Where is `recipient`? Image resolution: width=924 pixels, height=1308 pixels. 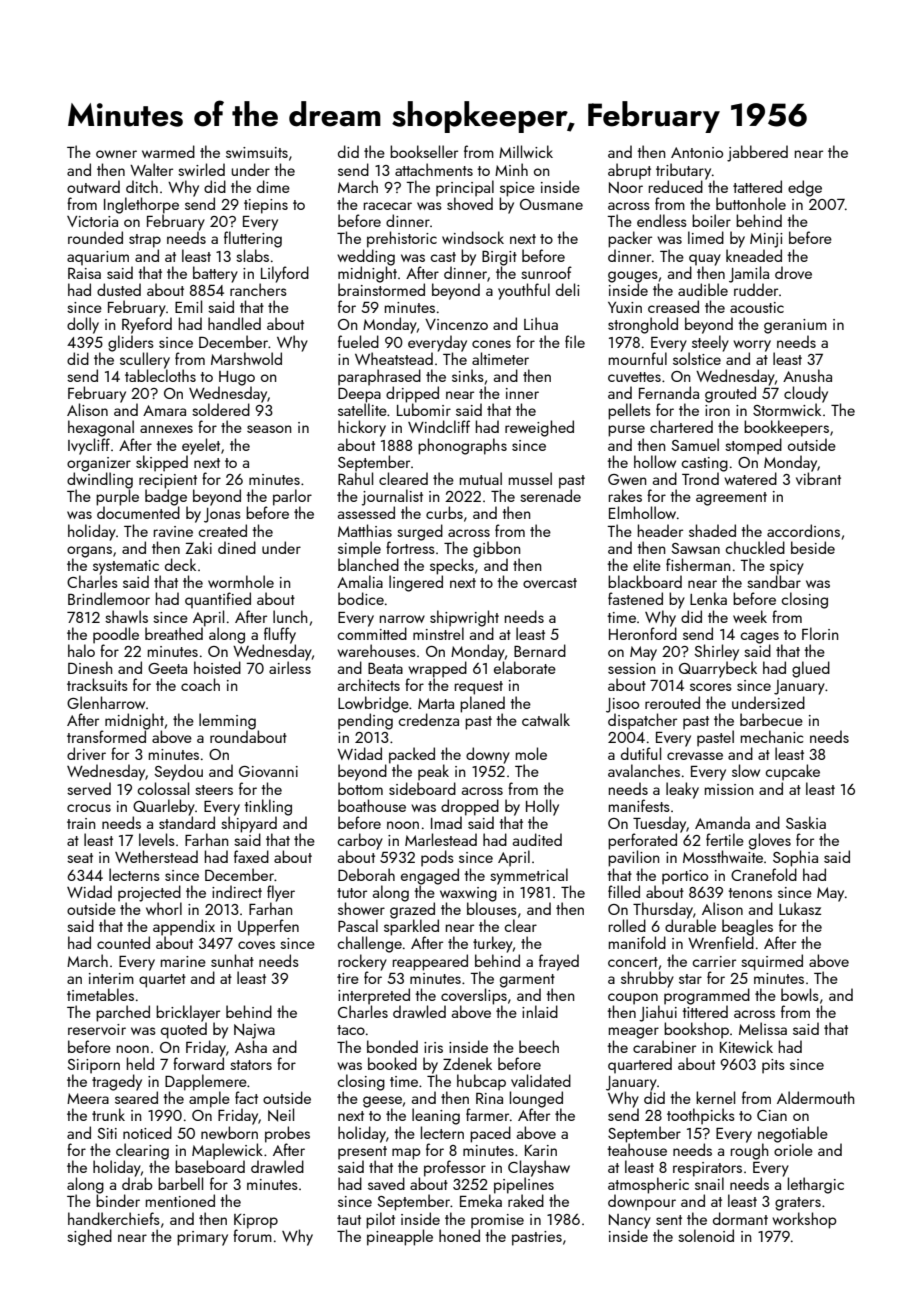
recipient is located at coordinates (168, 481).
